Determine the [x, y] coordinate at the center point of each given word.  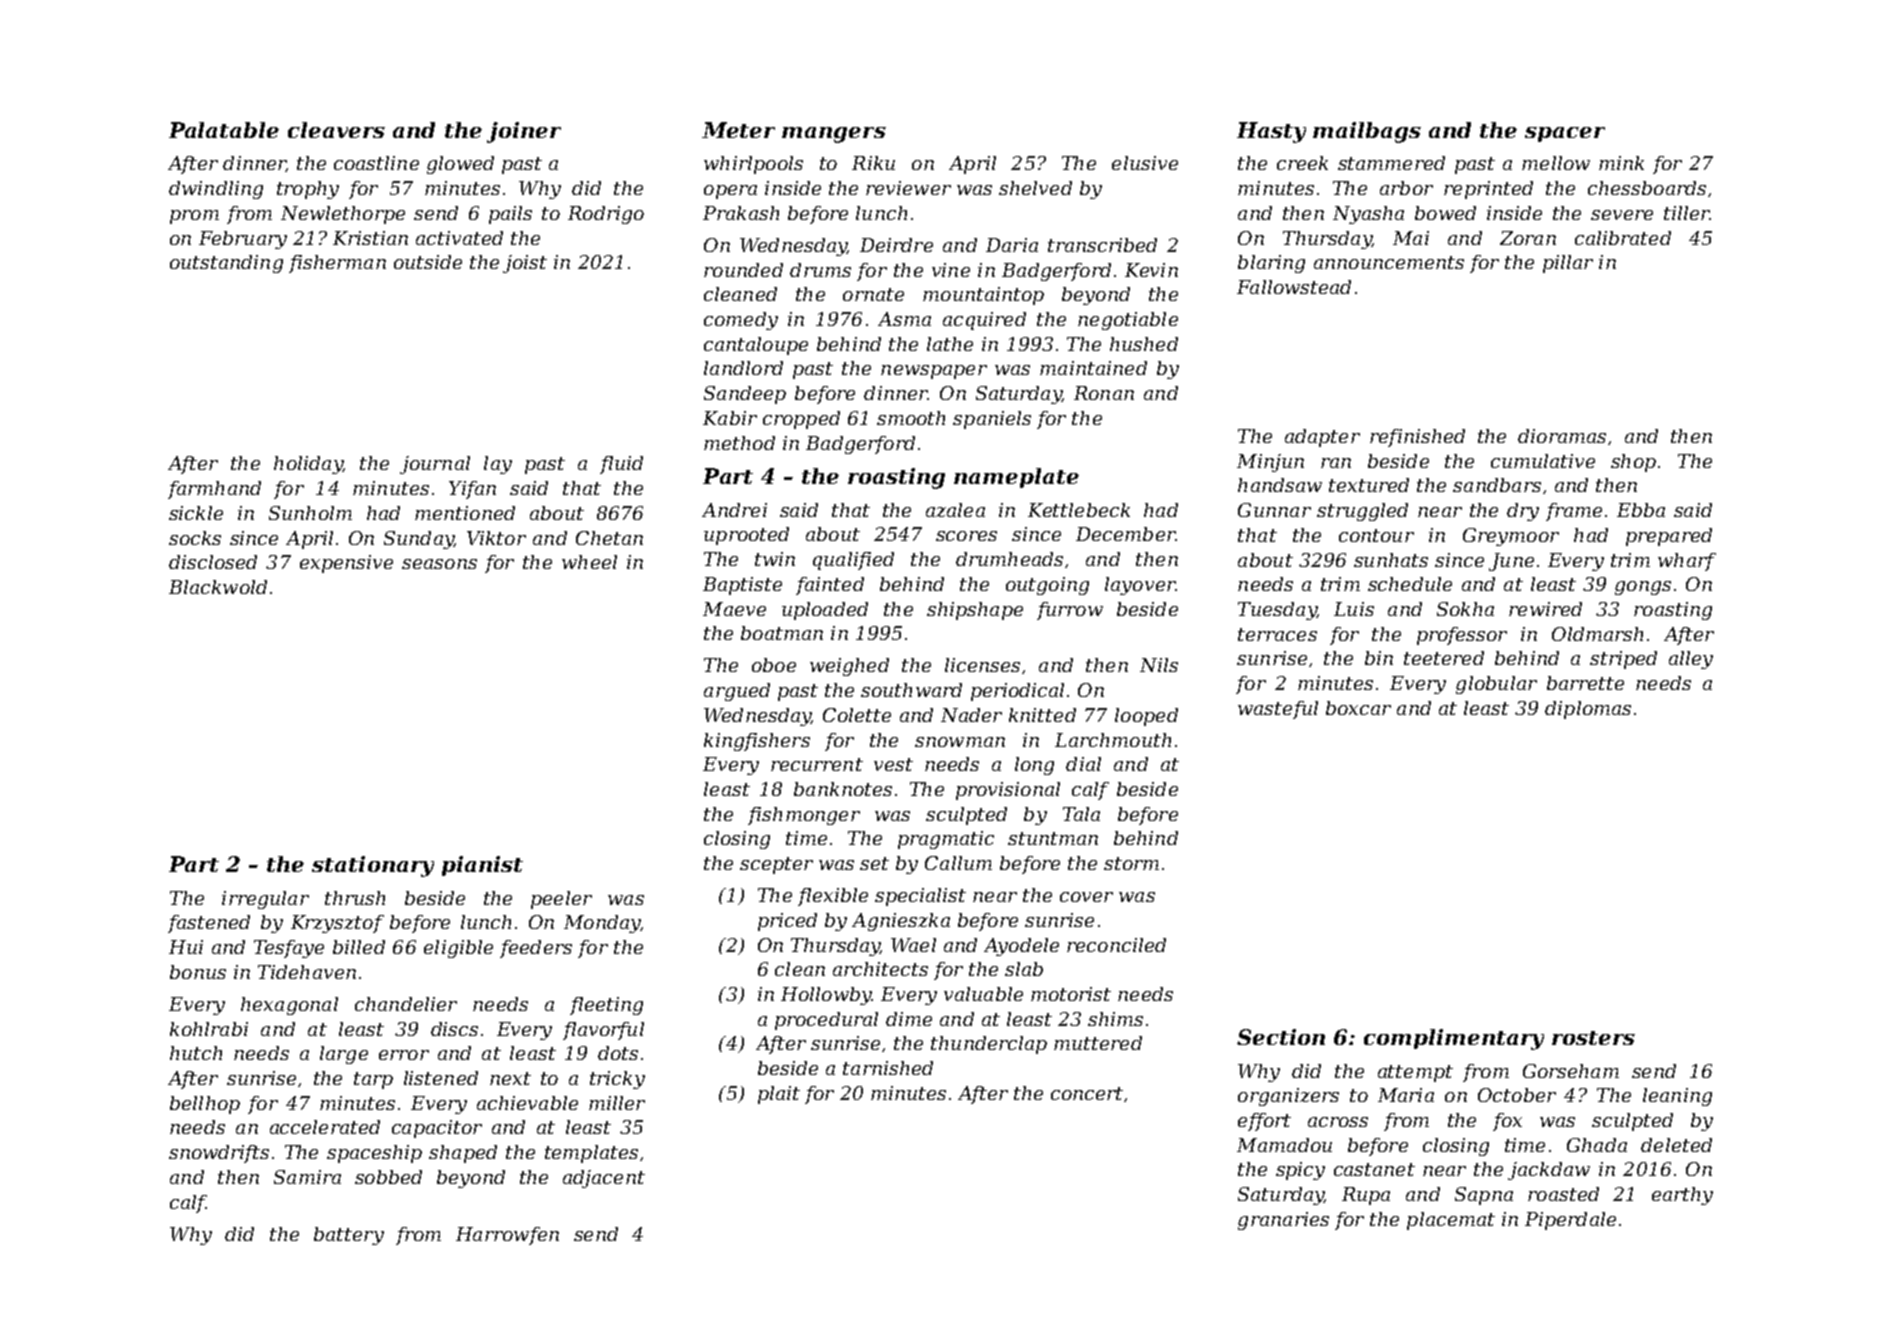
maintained [1093, 368]
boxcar [1358, 708]
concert [1087, 1093]
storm [1131, 863]
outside [428, 262]
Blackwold [218, 587]
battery [349, 1236]
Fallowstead [1294, 287]
